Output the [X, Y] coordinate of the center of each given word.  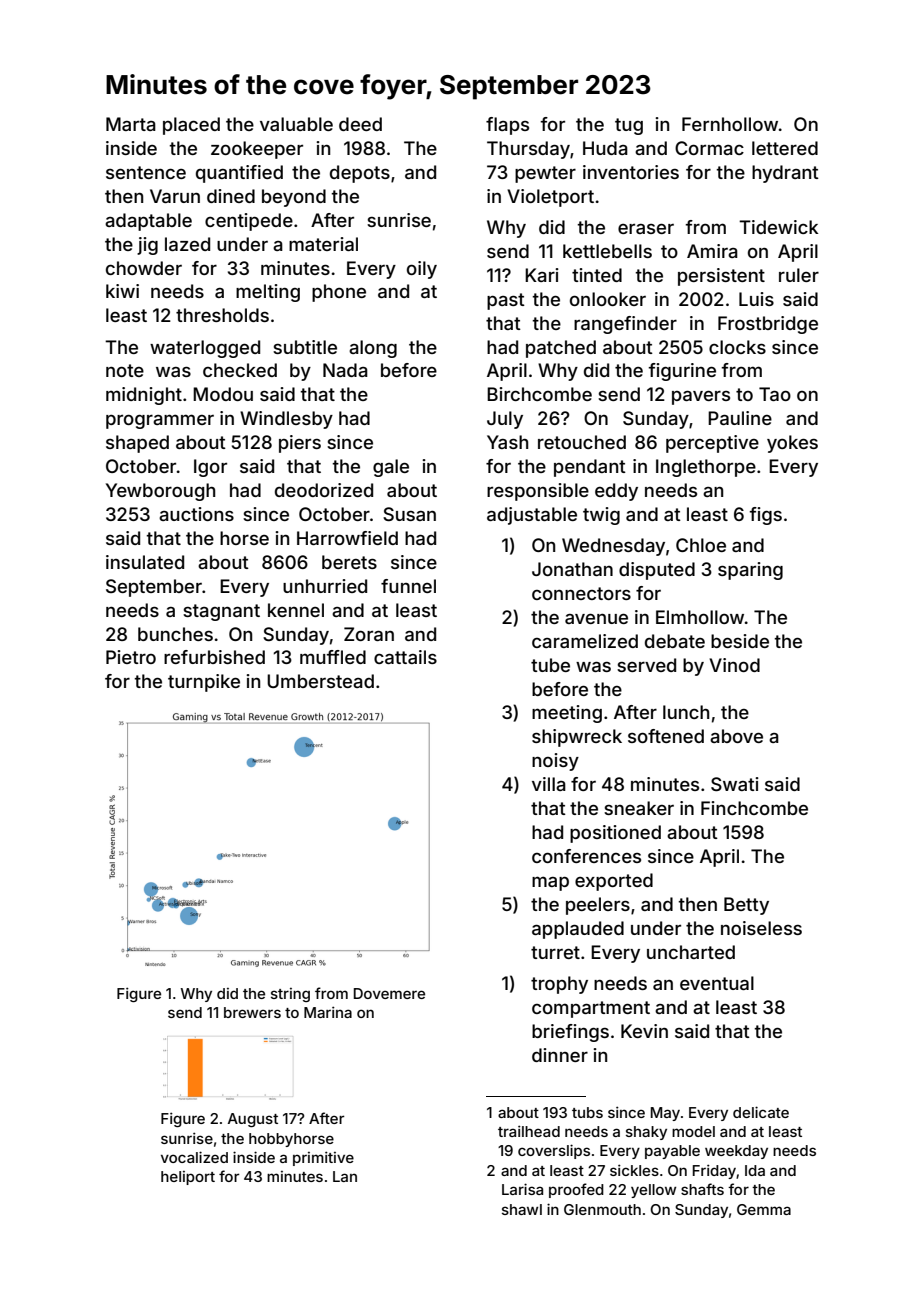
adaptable [148, 222]
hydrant [785, 174]
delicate [761, 1112]
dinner [560, 1055]
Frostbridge [768, 325]
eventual [717, 983]
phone [339, 293]
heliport [188, 1178]
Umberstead [320, 681]
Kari [542, 275]
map [550, 883]
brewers [252, 1012]
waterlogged [205, 349]
